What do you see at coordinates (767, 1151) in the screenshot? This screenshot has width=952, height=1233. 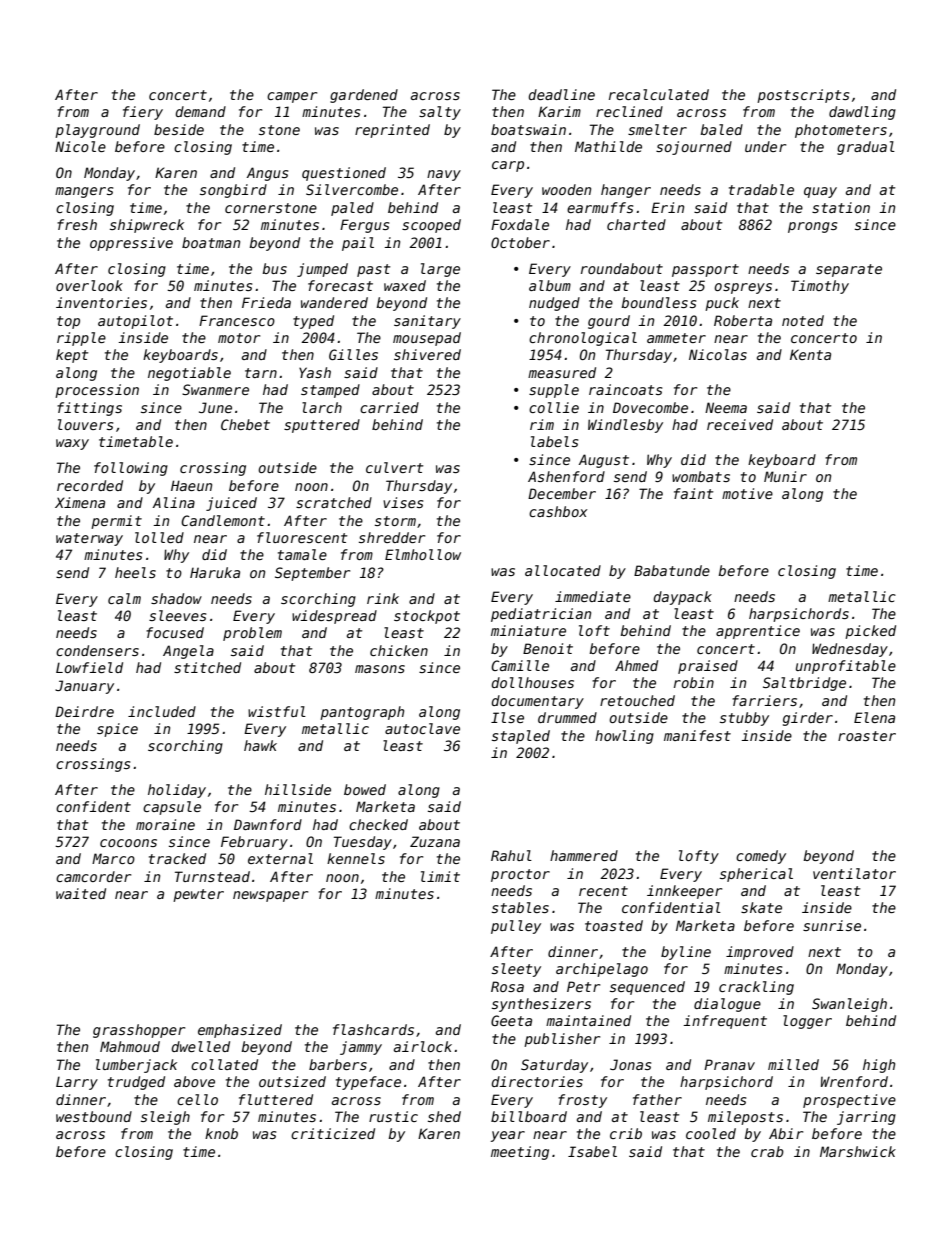 I see `crab` at bounding box center [767, 1151].
